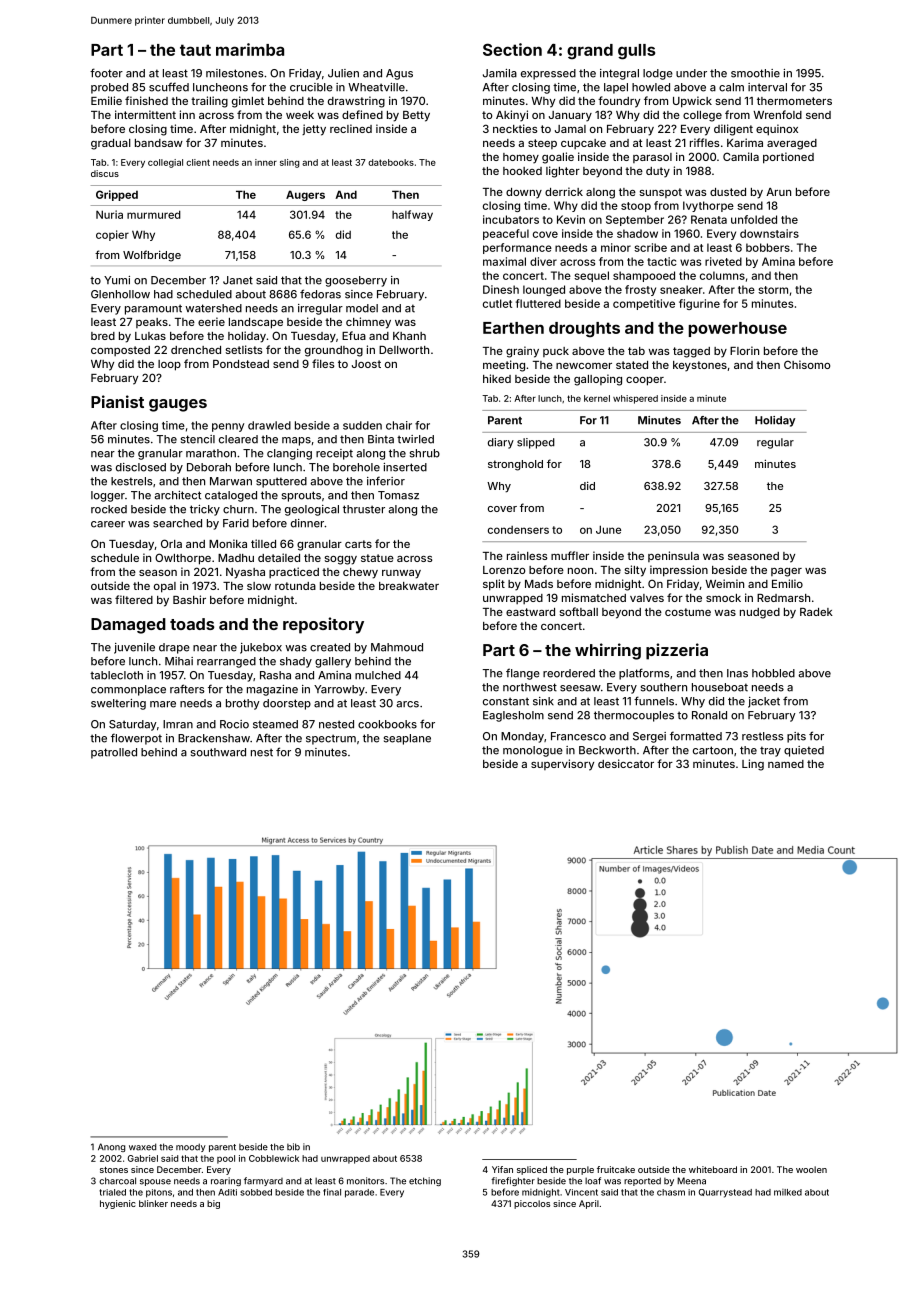 Image resolution: width=924 pixels, height=1308 pixels. What do you see at coordinates (725, 1193) in the page?
I see `Quarrystead` at bounding box center [725, 1193].
